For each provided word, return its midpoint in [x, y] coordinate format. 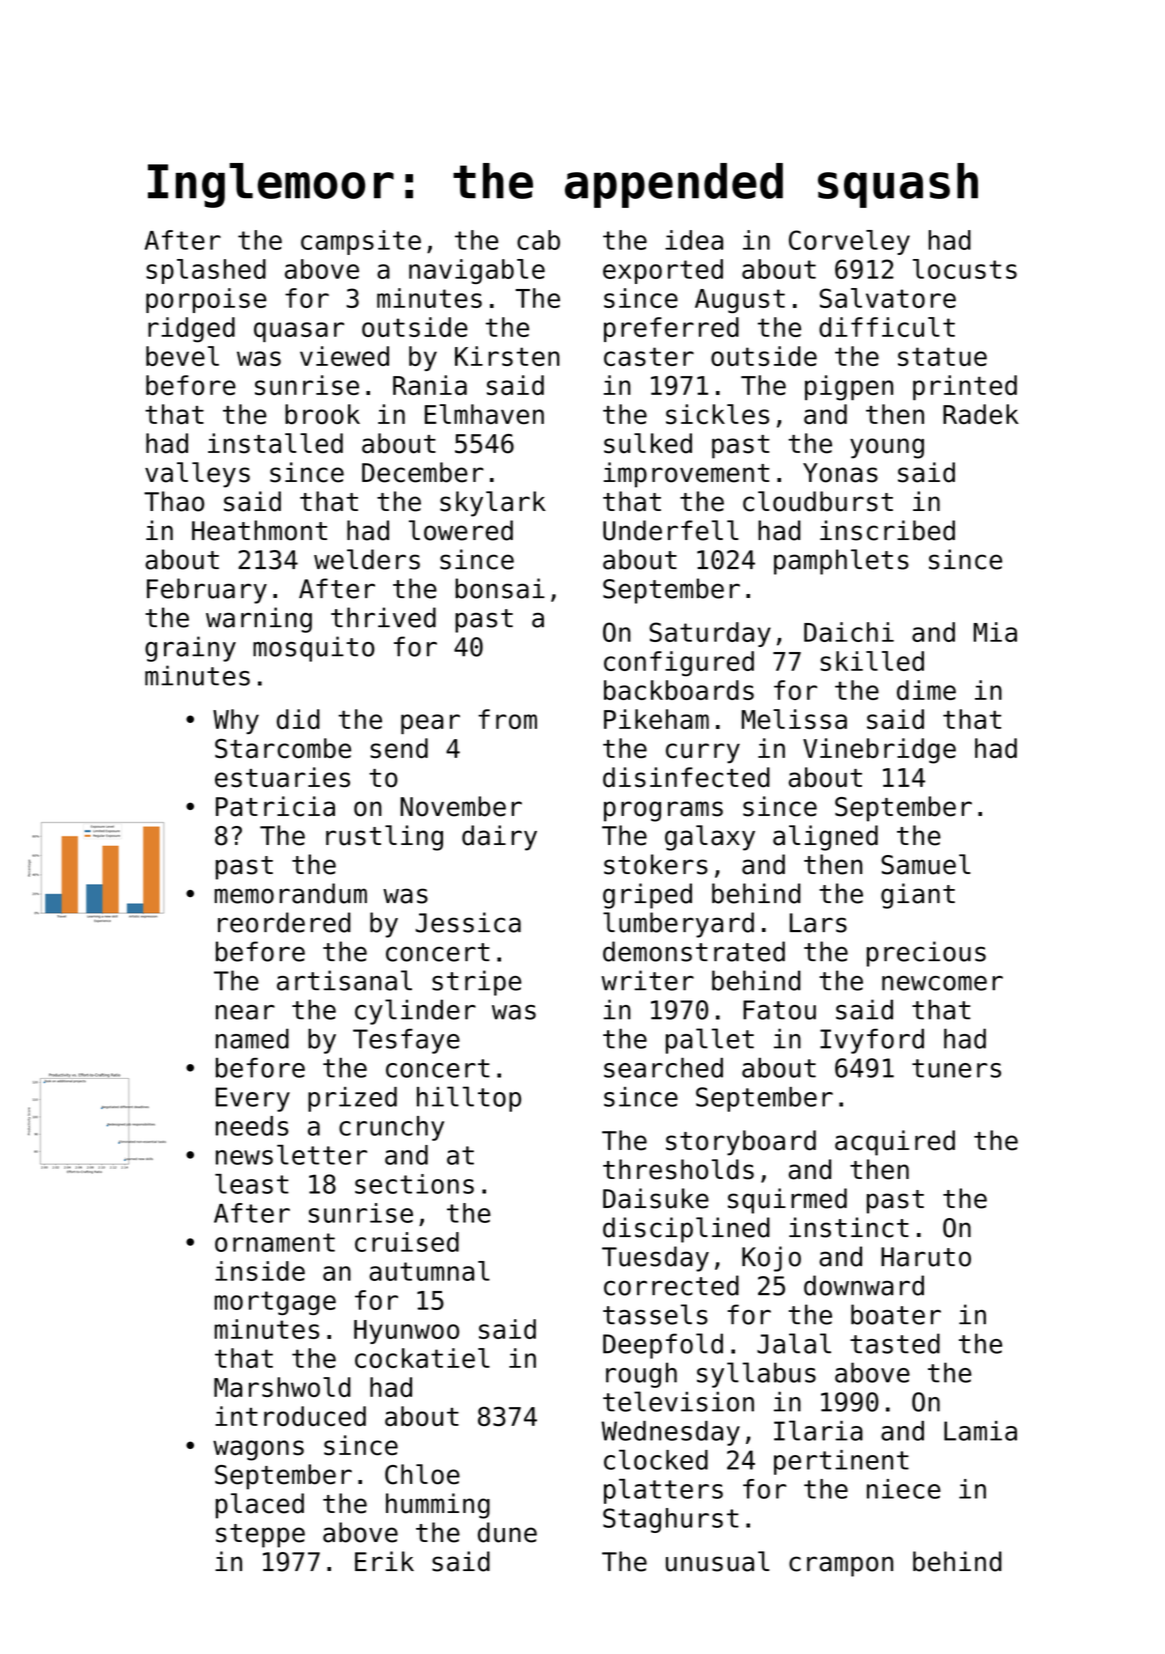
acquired [895, 1143]
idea [694, 240]
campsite [361, 242]
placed [260, 1506]
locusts [965, 269]
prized [352, 1099]
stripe [476, 983]
